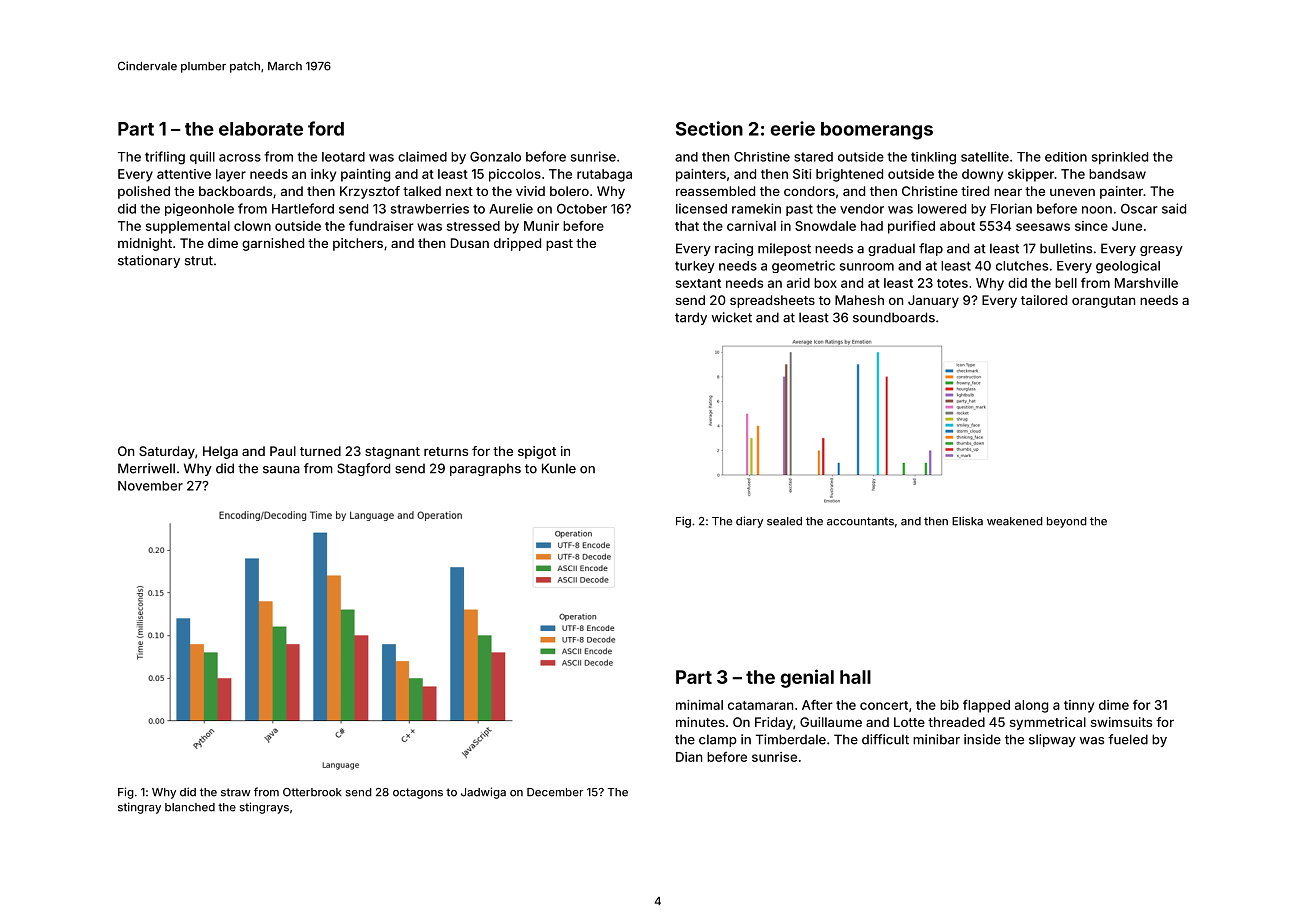 The height and width of the image is (924, 1308). Describe the element at coordinates (784, 521) in the image. I see `sealed` at that location.
